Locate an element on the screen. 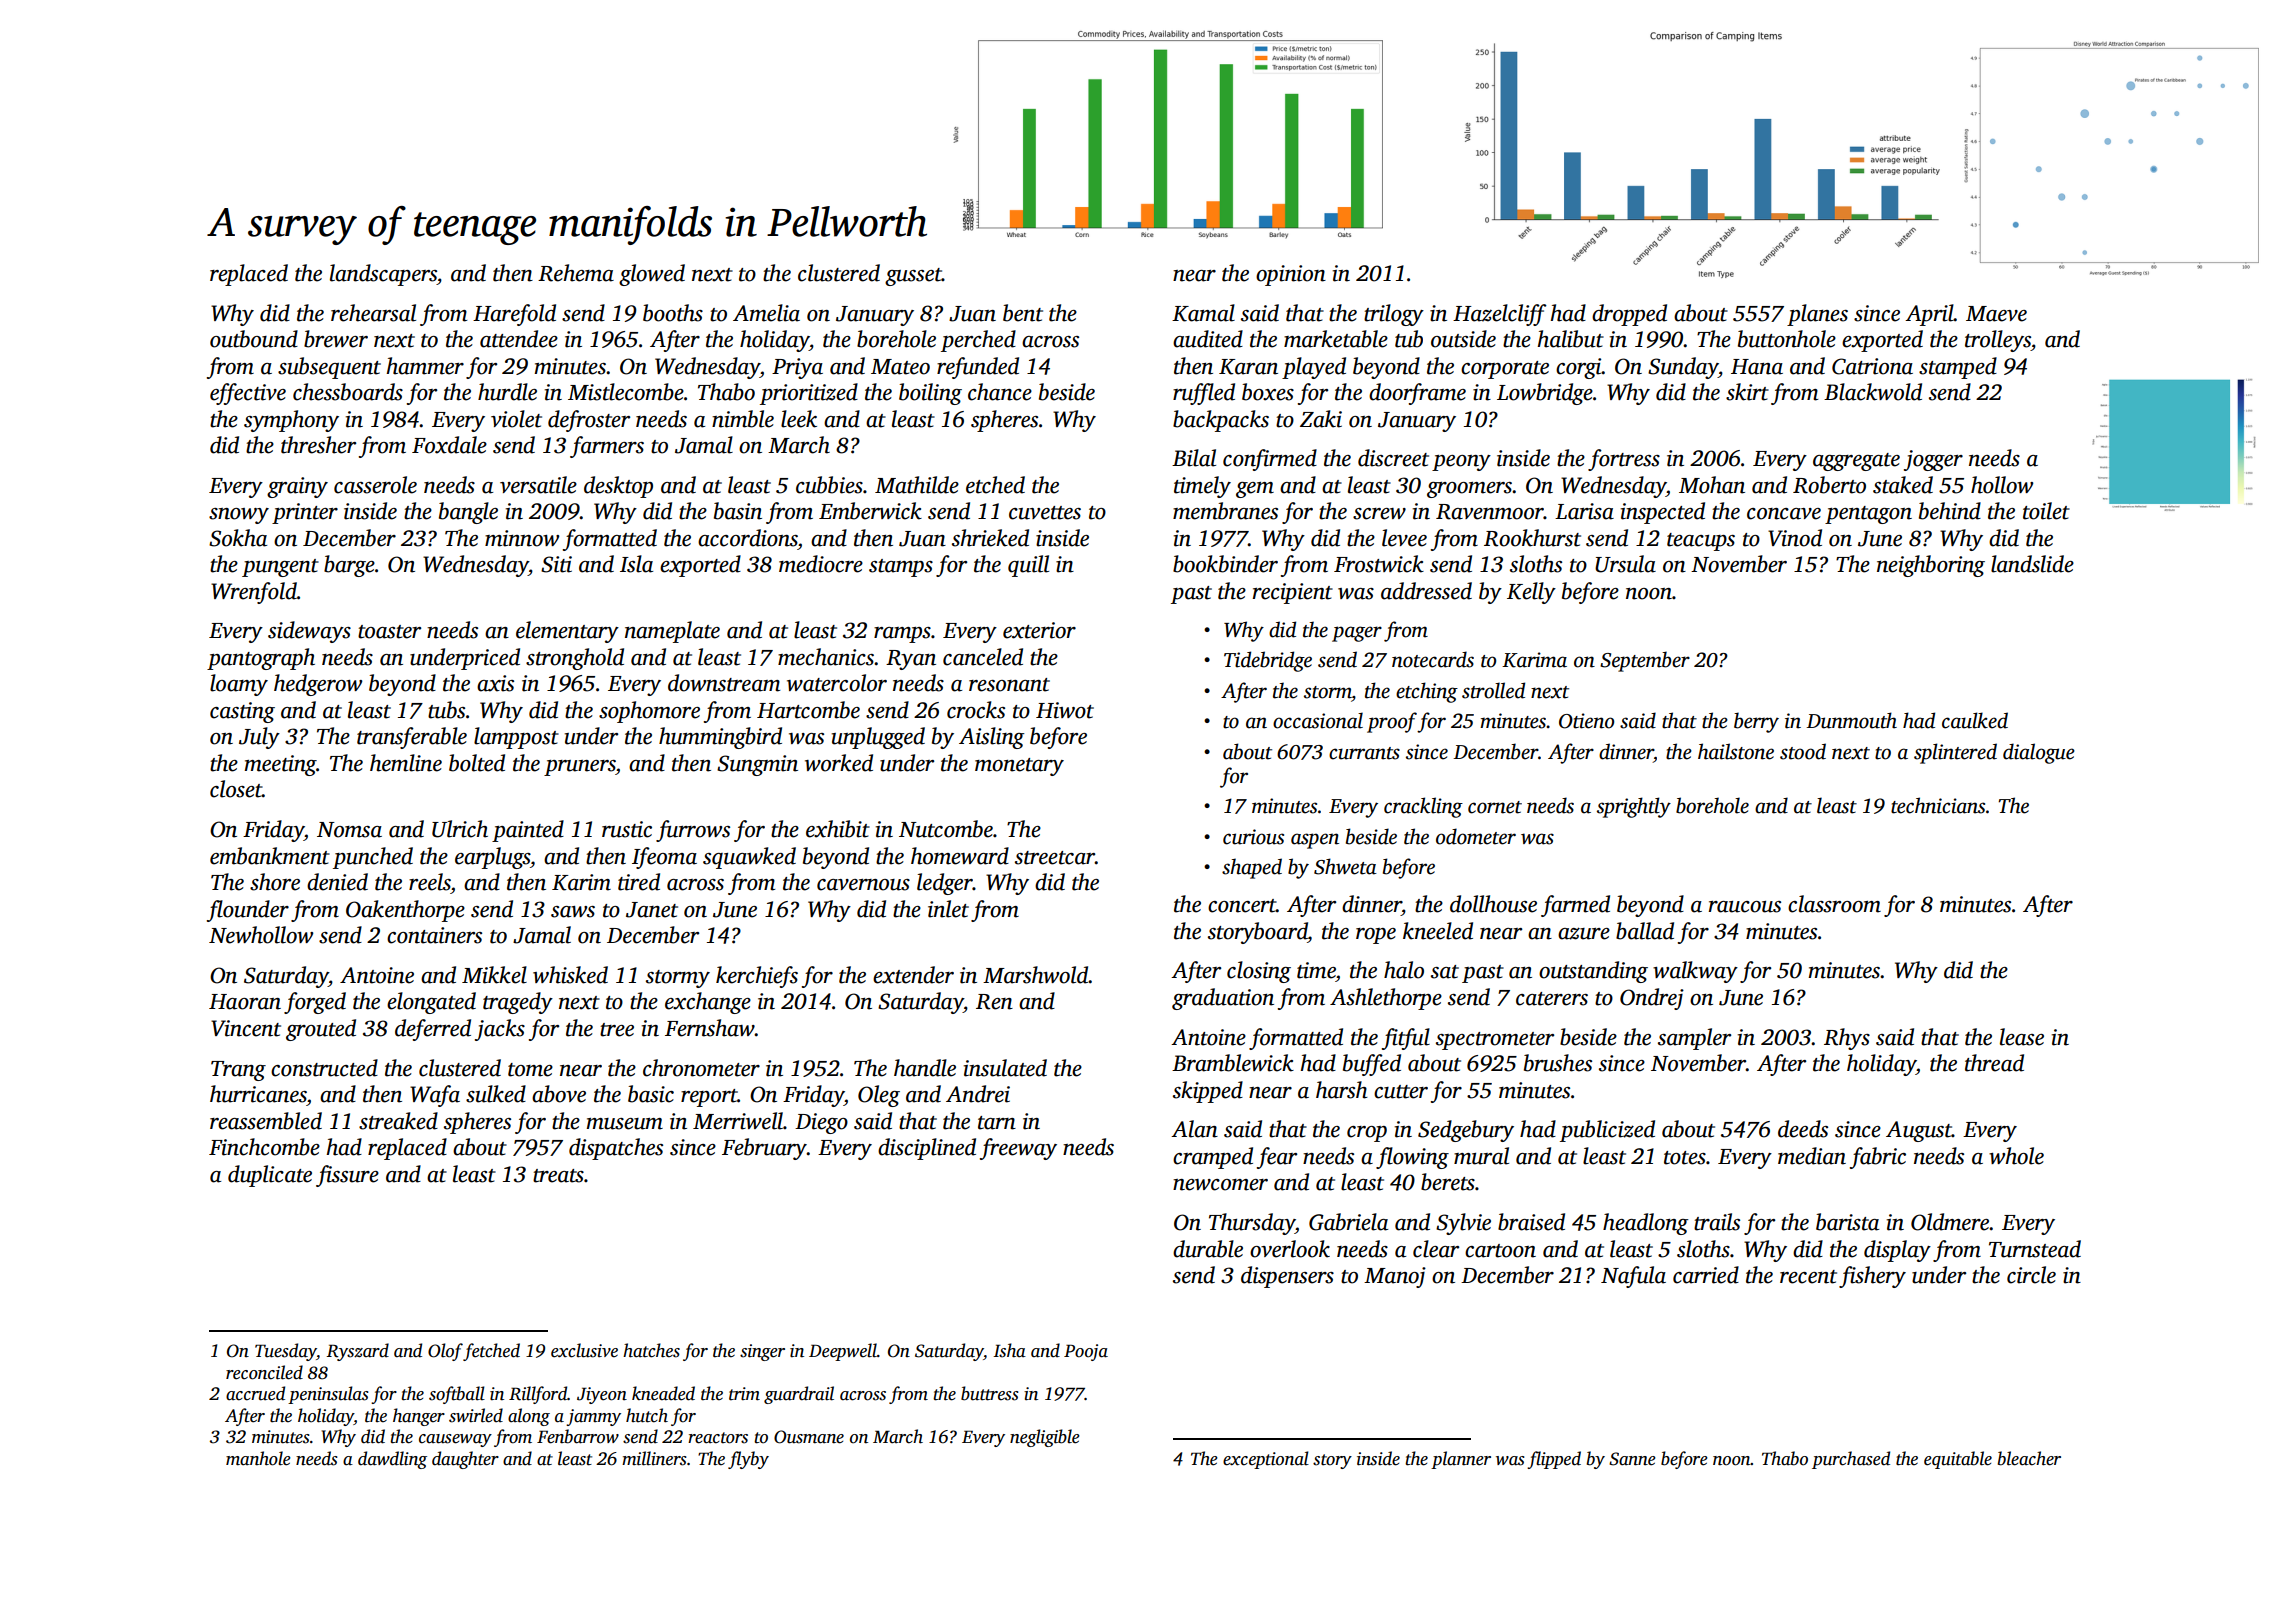 This screenshot has height=1620, width=2292. Turnstead is located at coordinates (2035, 1249).
